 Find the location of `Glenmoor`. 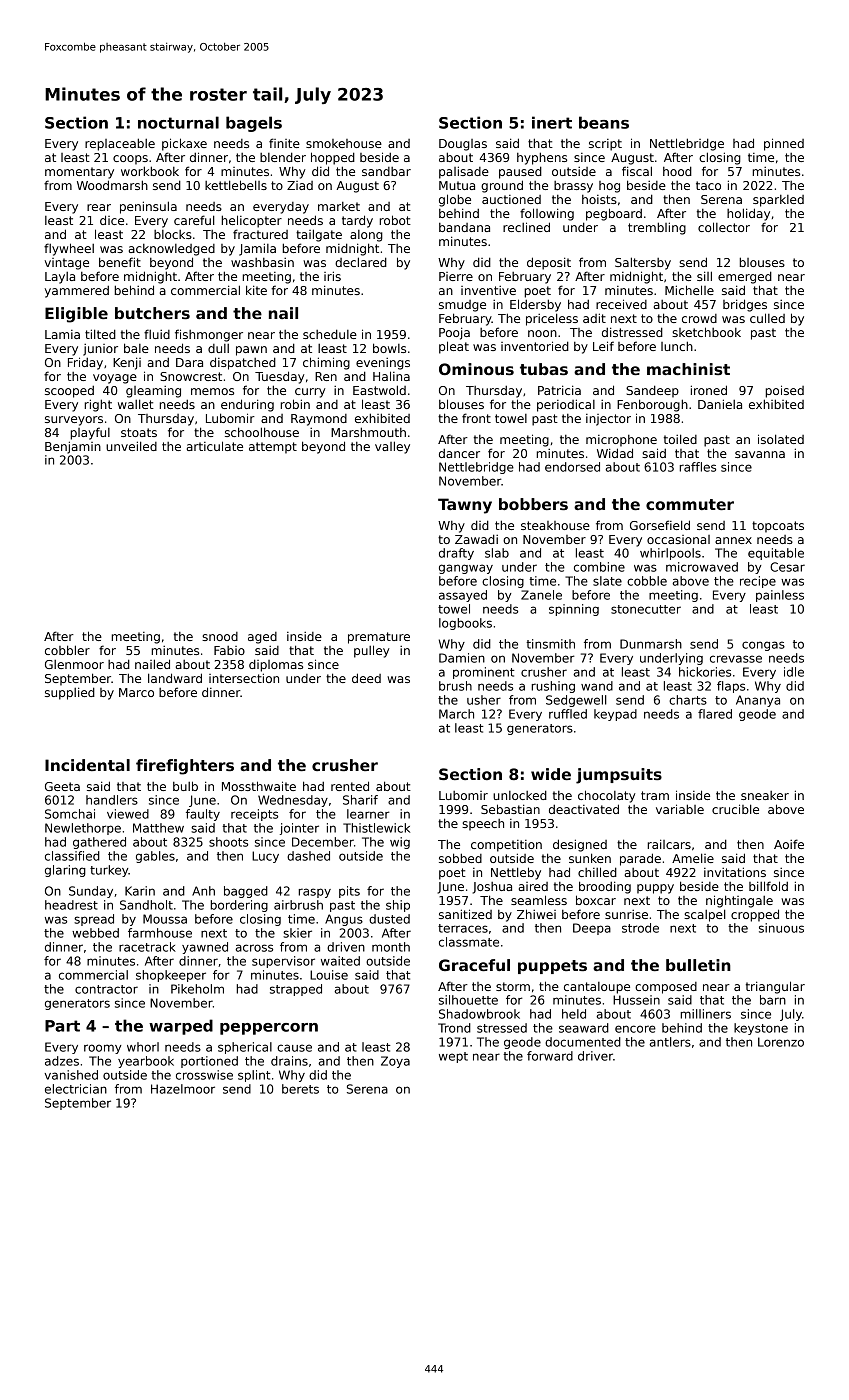

Glenmoor is located at coordinates (74, 664).
